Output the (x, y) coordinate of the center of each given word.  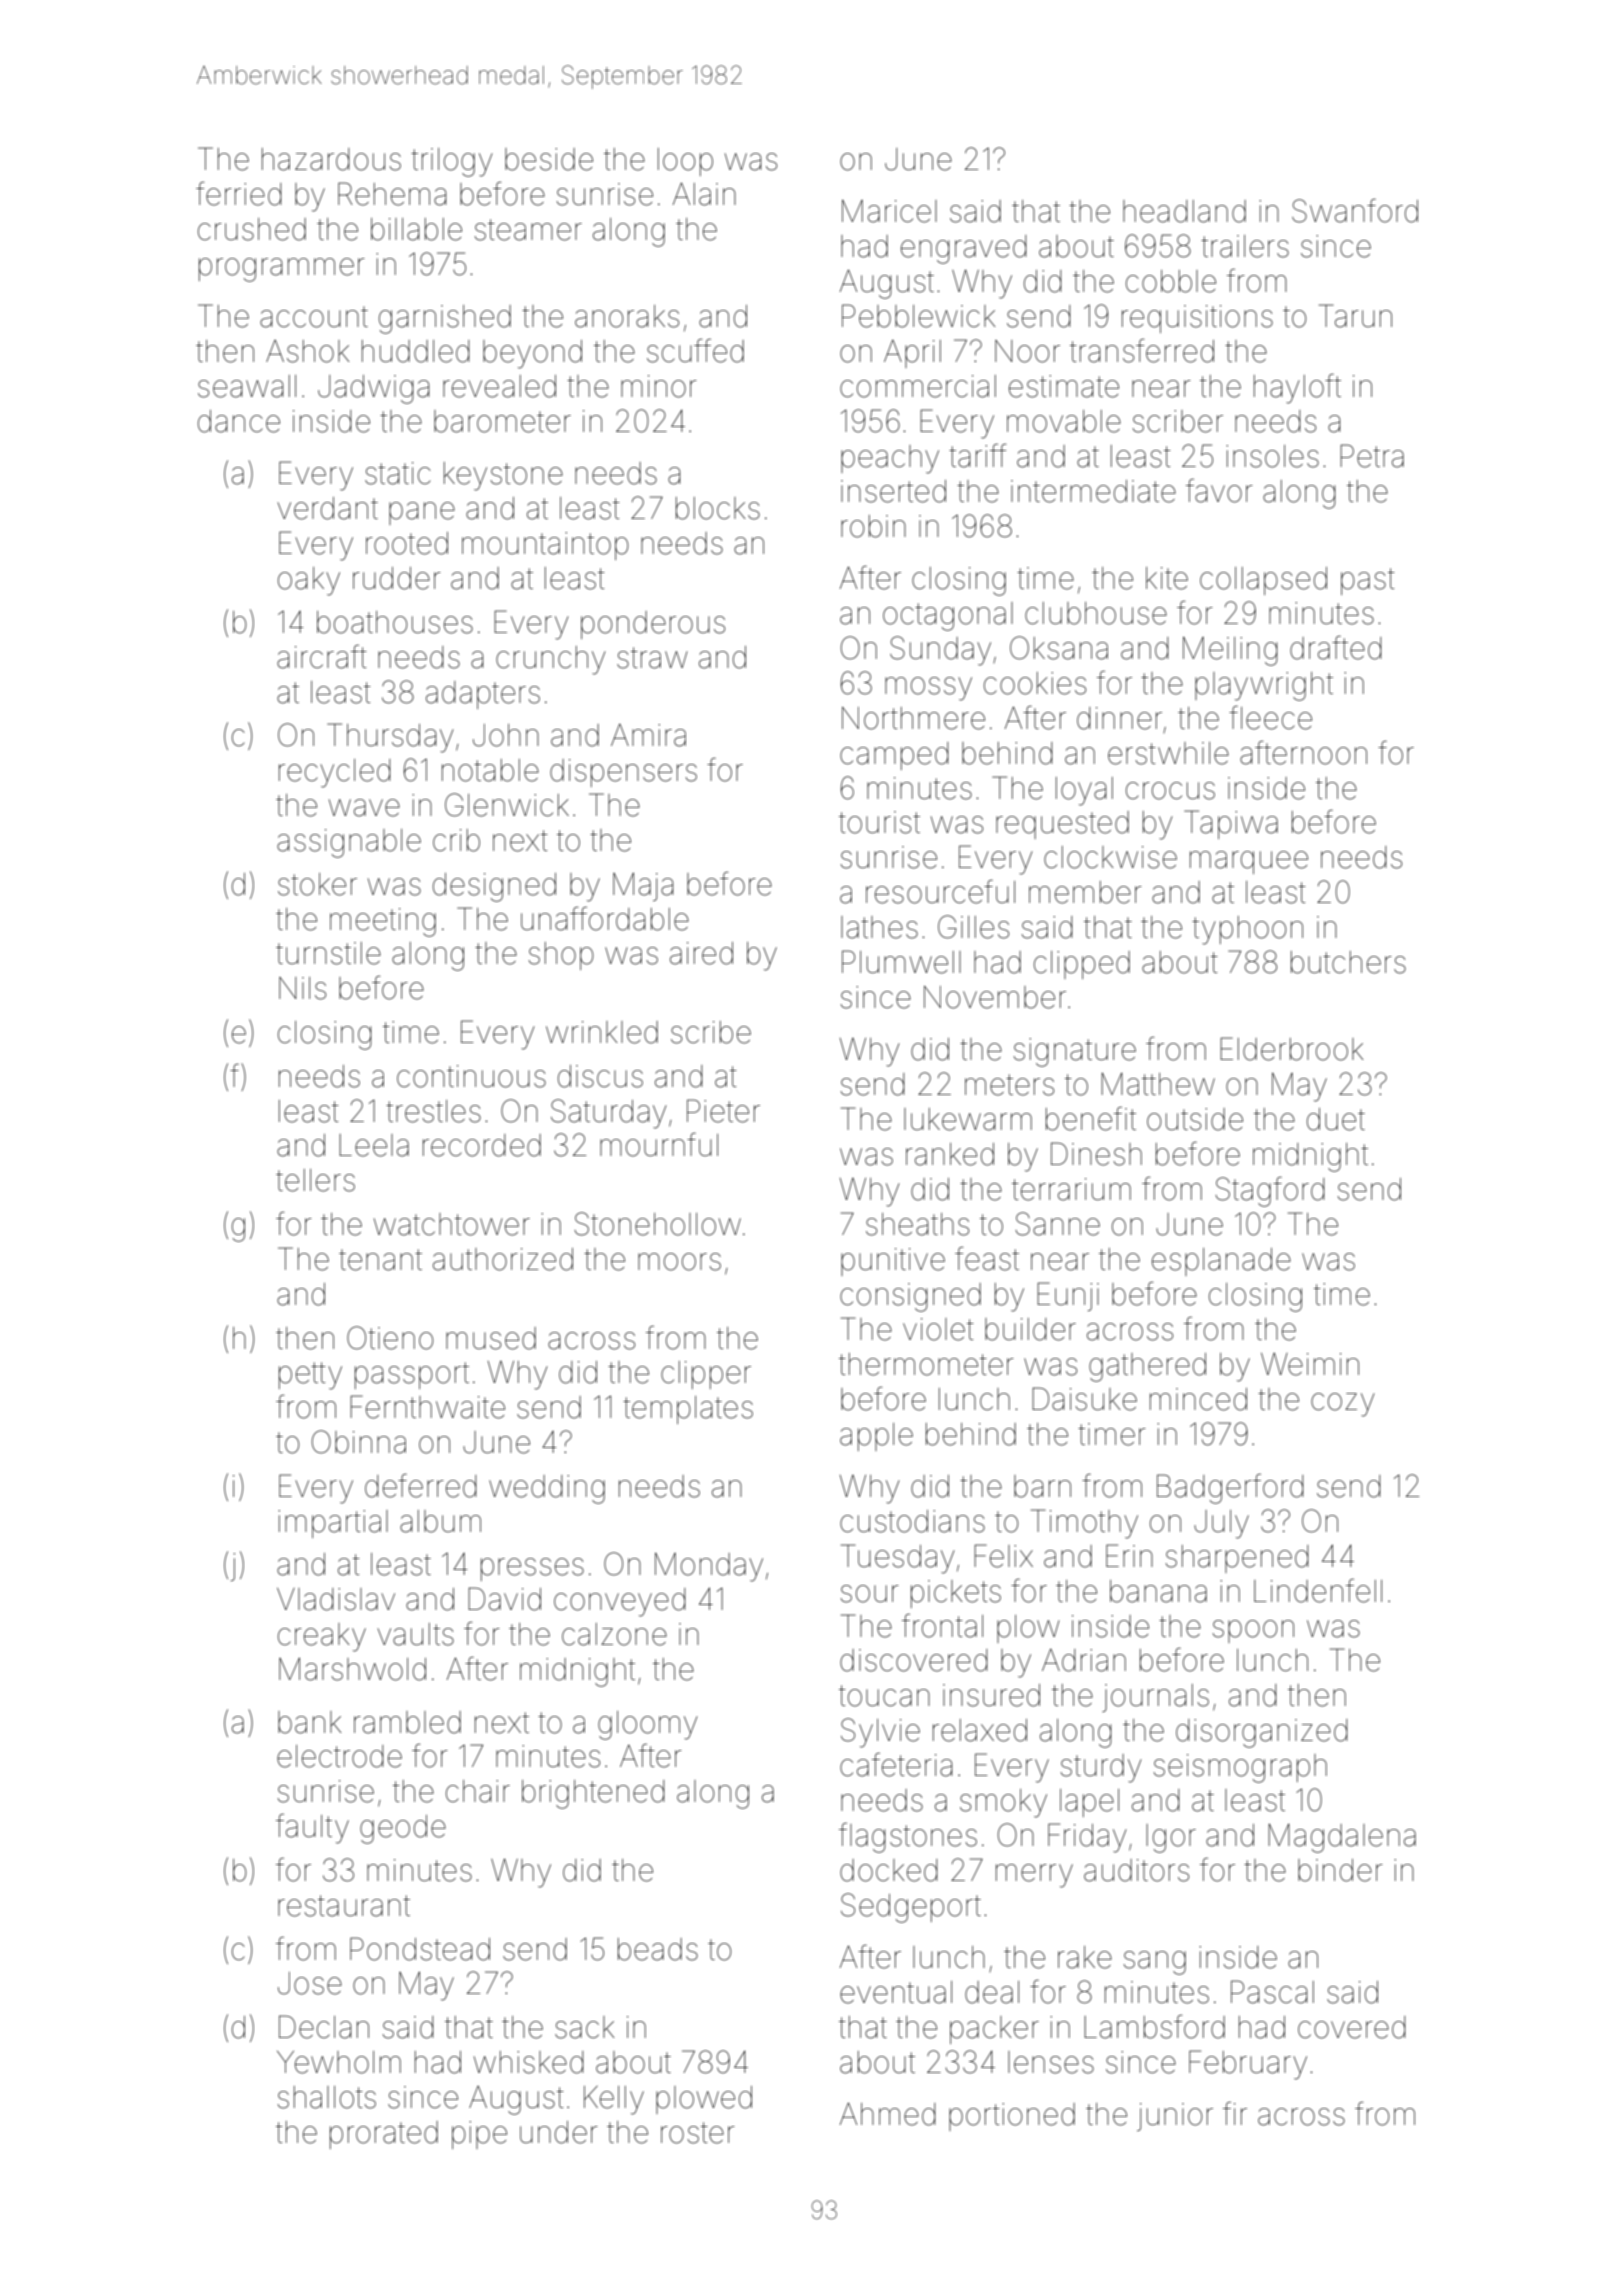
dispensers (623, 773)
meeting (383, 922)
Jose (310, 1983)
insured (991, 1695)
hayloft (1297, 388)
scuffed (695, 350)
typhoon (1247, 930)
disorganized (1262, 1733)
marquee (1249, 862)
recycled (335, 773)
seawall (247, 386)
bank (310, 1722)
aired (701, 953)
